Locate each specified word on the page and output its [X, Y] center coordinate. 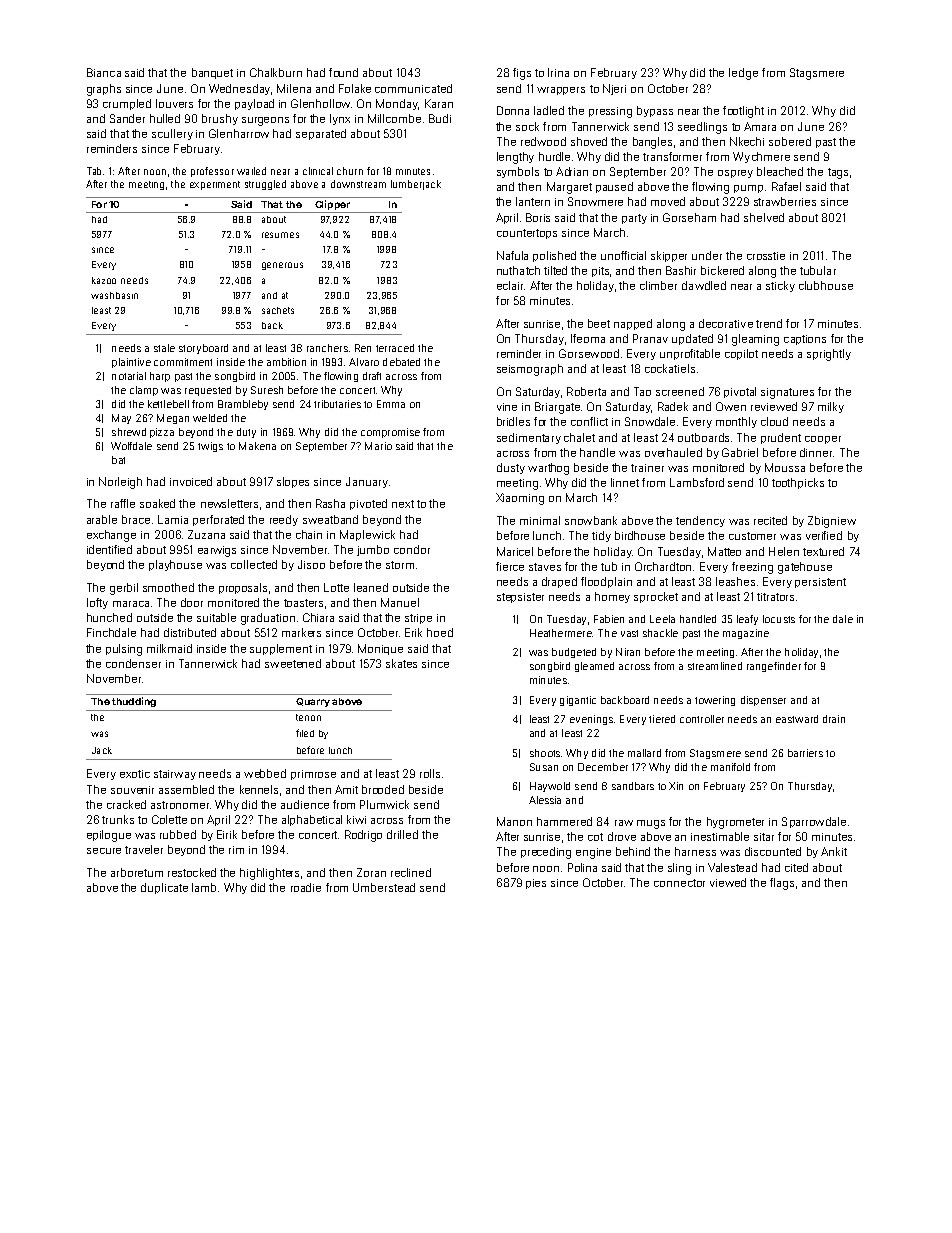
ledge [743, 74]
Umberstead [384, 887]
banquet [212, 73]
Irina [558, 72]
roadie [306, 887]
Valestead [732, 867]
